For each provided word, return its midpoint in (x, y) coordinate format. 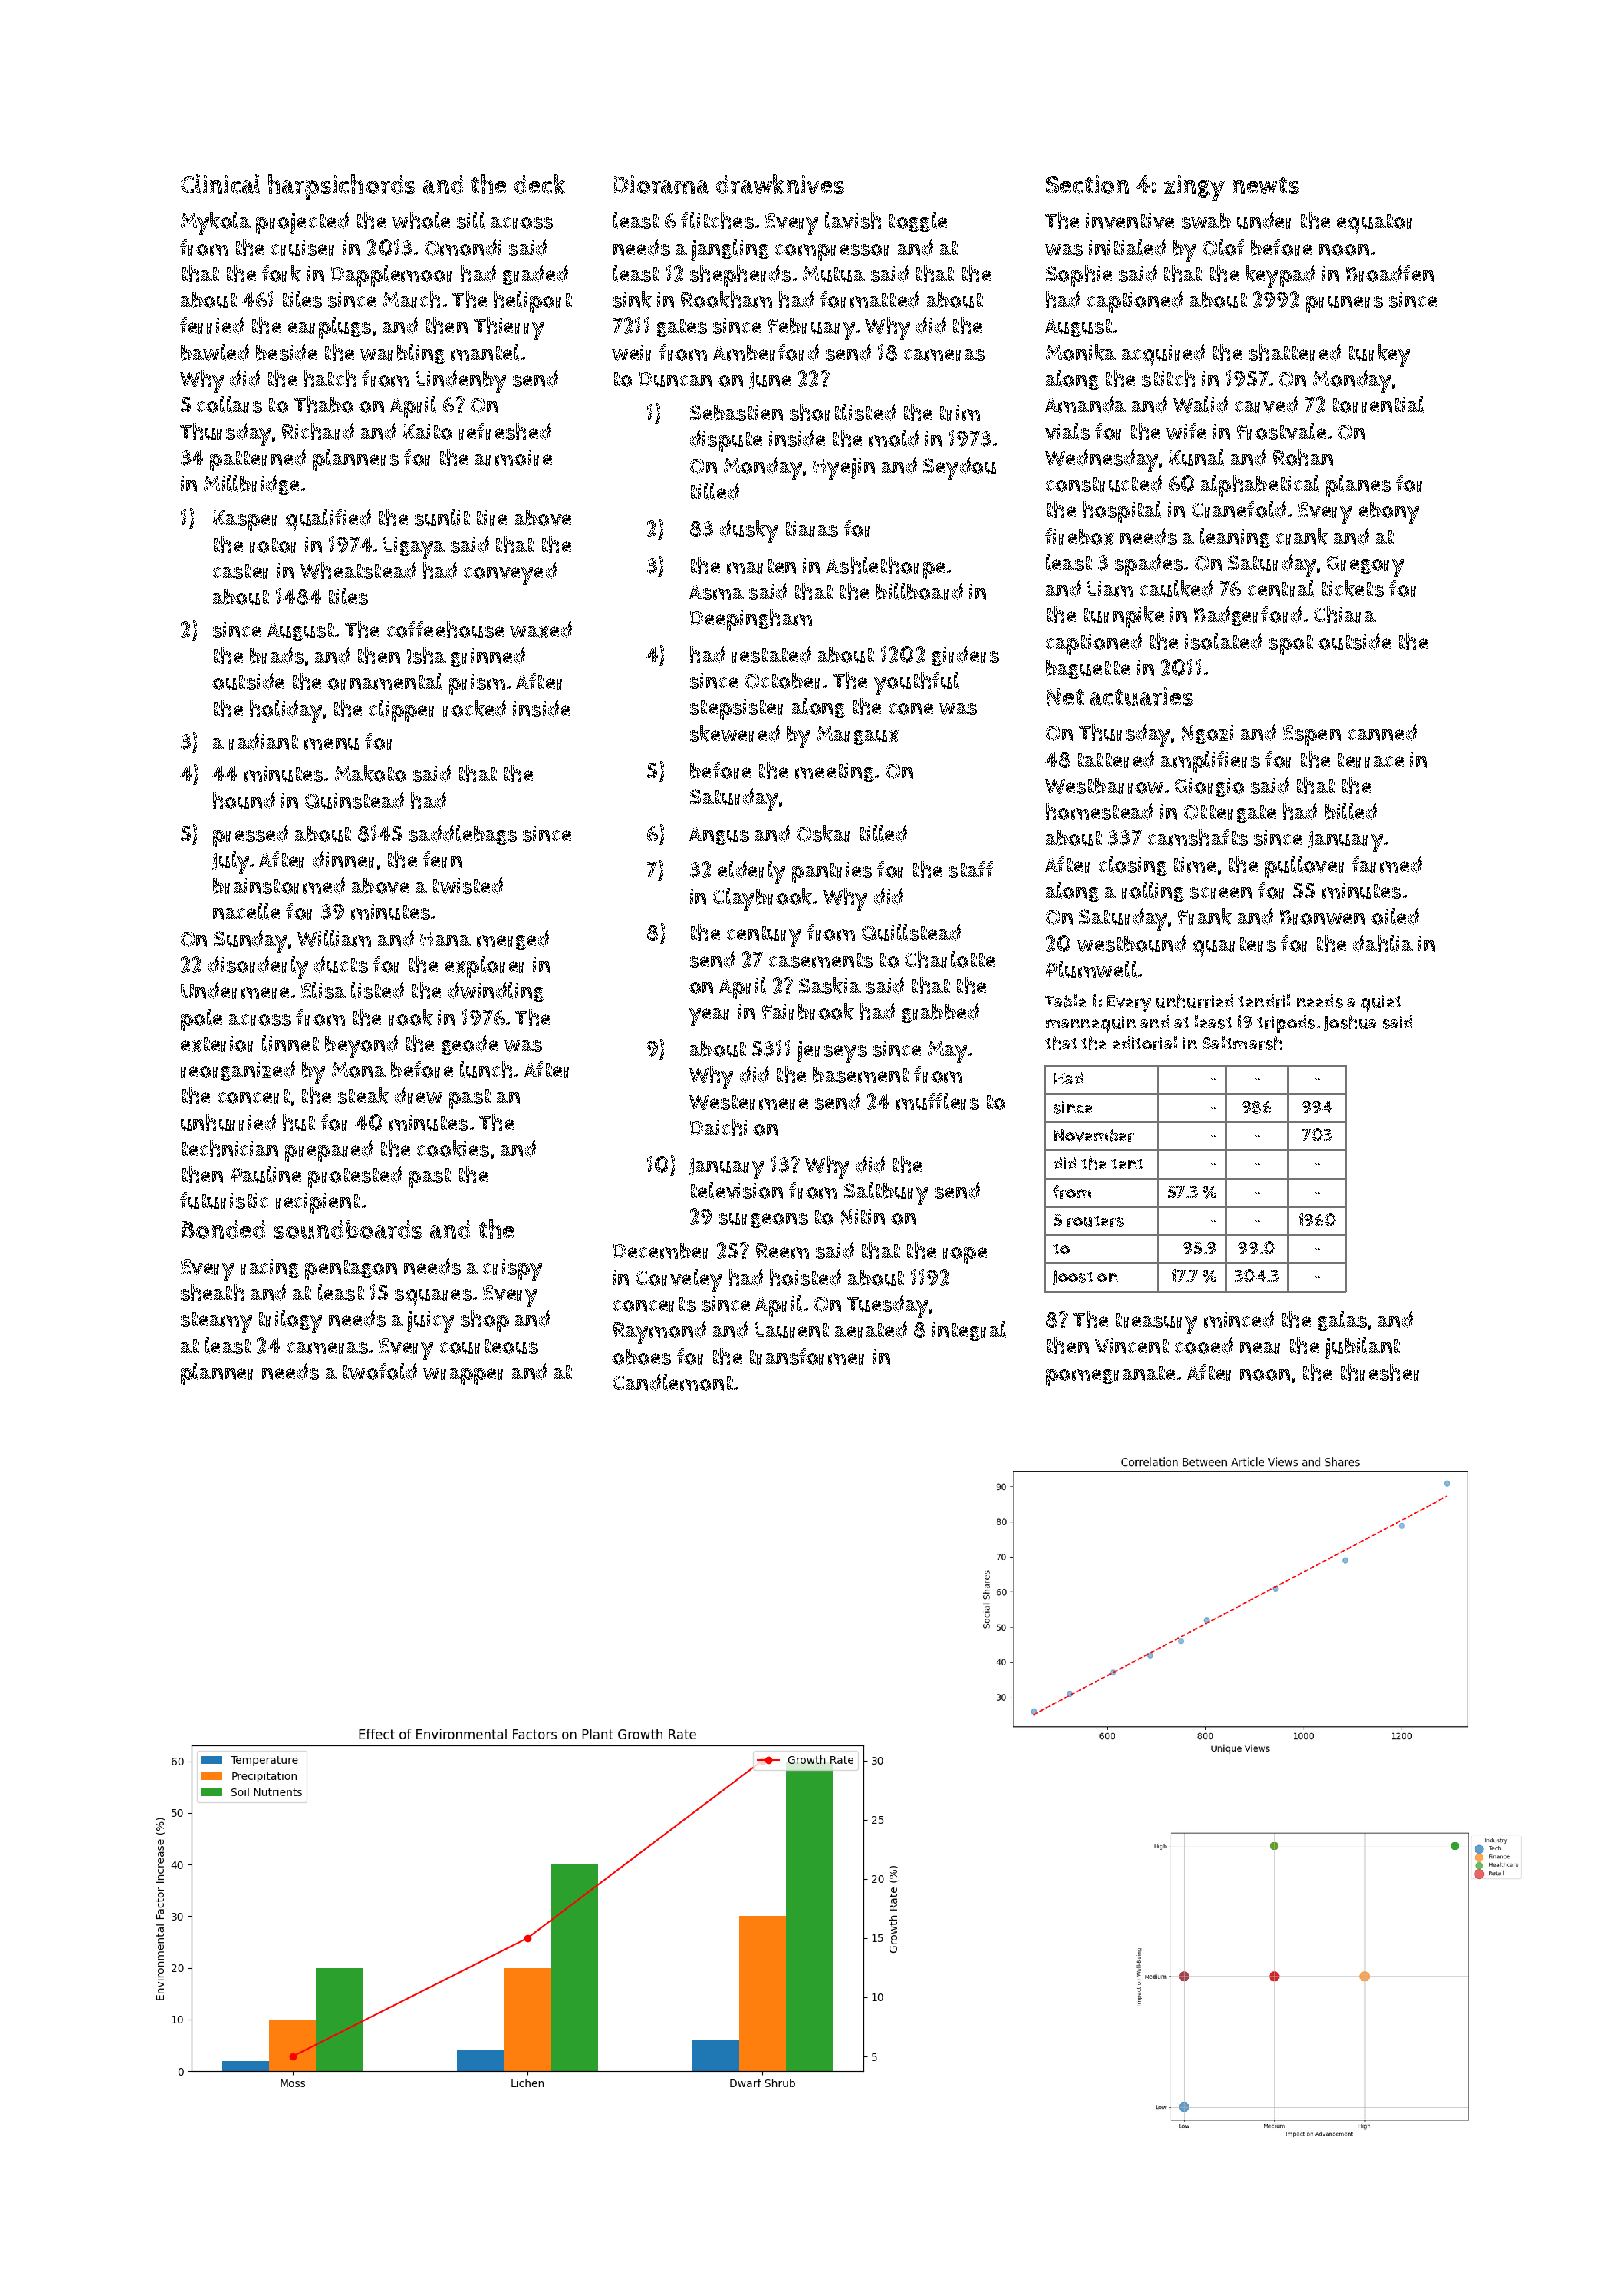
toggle (918, 222)
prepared (329, 1151)
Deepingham (751, 620)
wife (1186, 431)
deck (539, 184)
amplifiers (1210, 762)
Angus (719, 836)
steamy (216, 1322)
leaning (1235, 538)
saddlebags (463, 835)
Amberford (766, 352)
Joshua (1350, 1023)
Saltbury (886, 1193)
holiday (286, 711)
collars (229, 404)
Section (1087, 184)
